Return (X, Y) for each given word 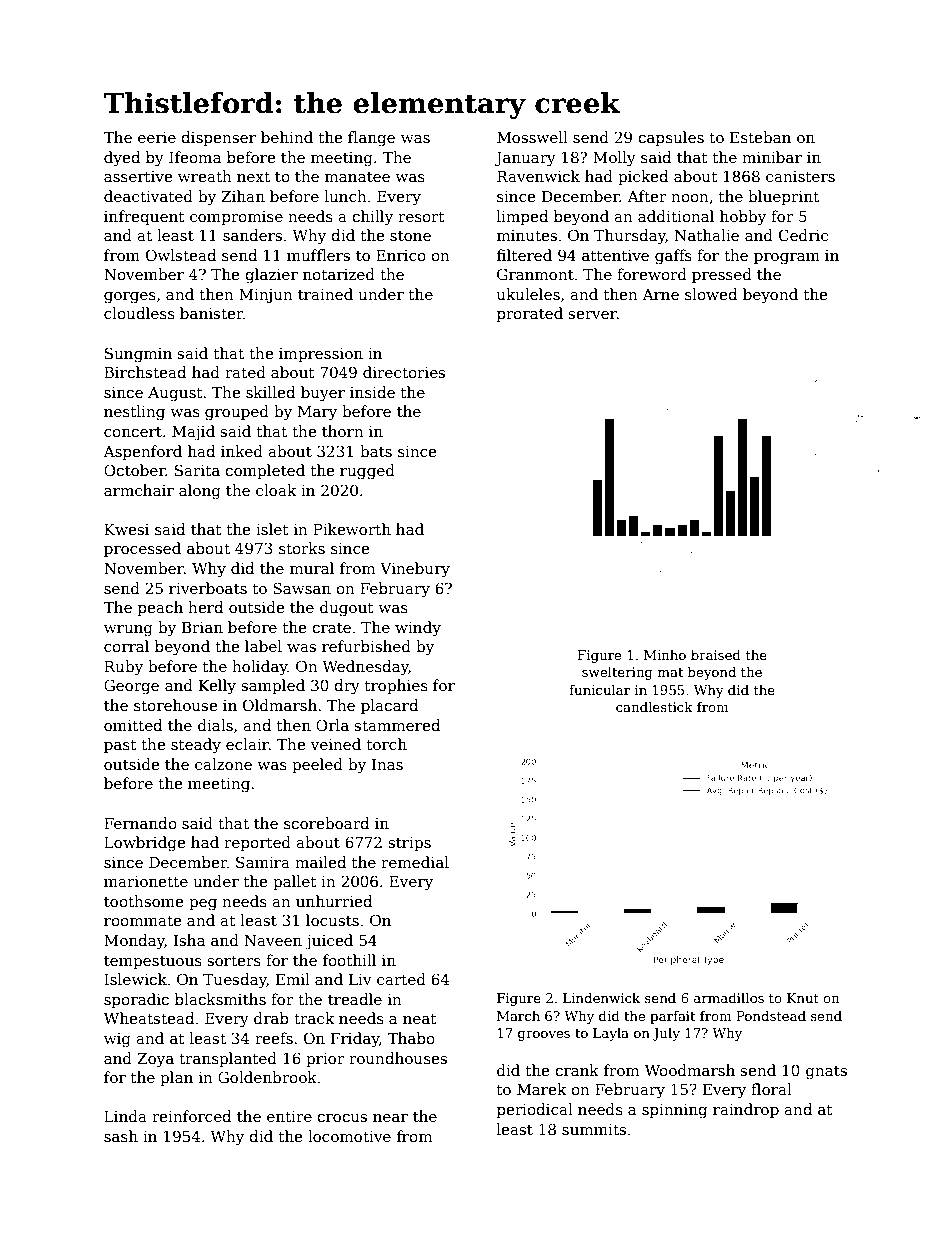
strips (410, 844)
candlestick (654, 706)
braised (716, 654)
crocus (342, 1118)
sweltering (617, 673)
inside (372, 392)
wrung (128, 631)
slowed (711, 294)
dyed (122, 159)
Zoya (155, 1060)
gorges (130, 298)
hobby (743, 218)
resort (421, 217)
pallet (295, 882)
